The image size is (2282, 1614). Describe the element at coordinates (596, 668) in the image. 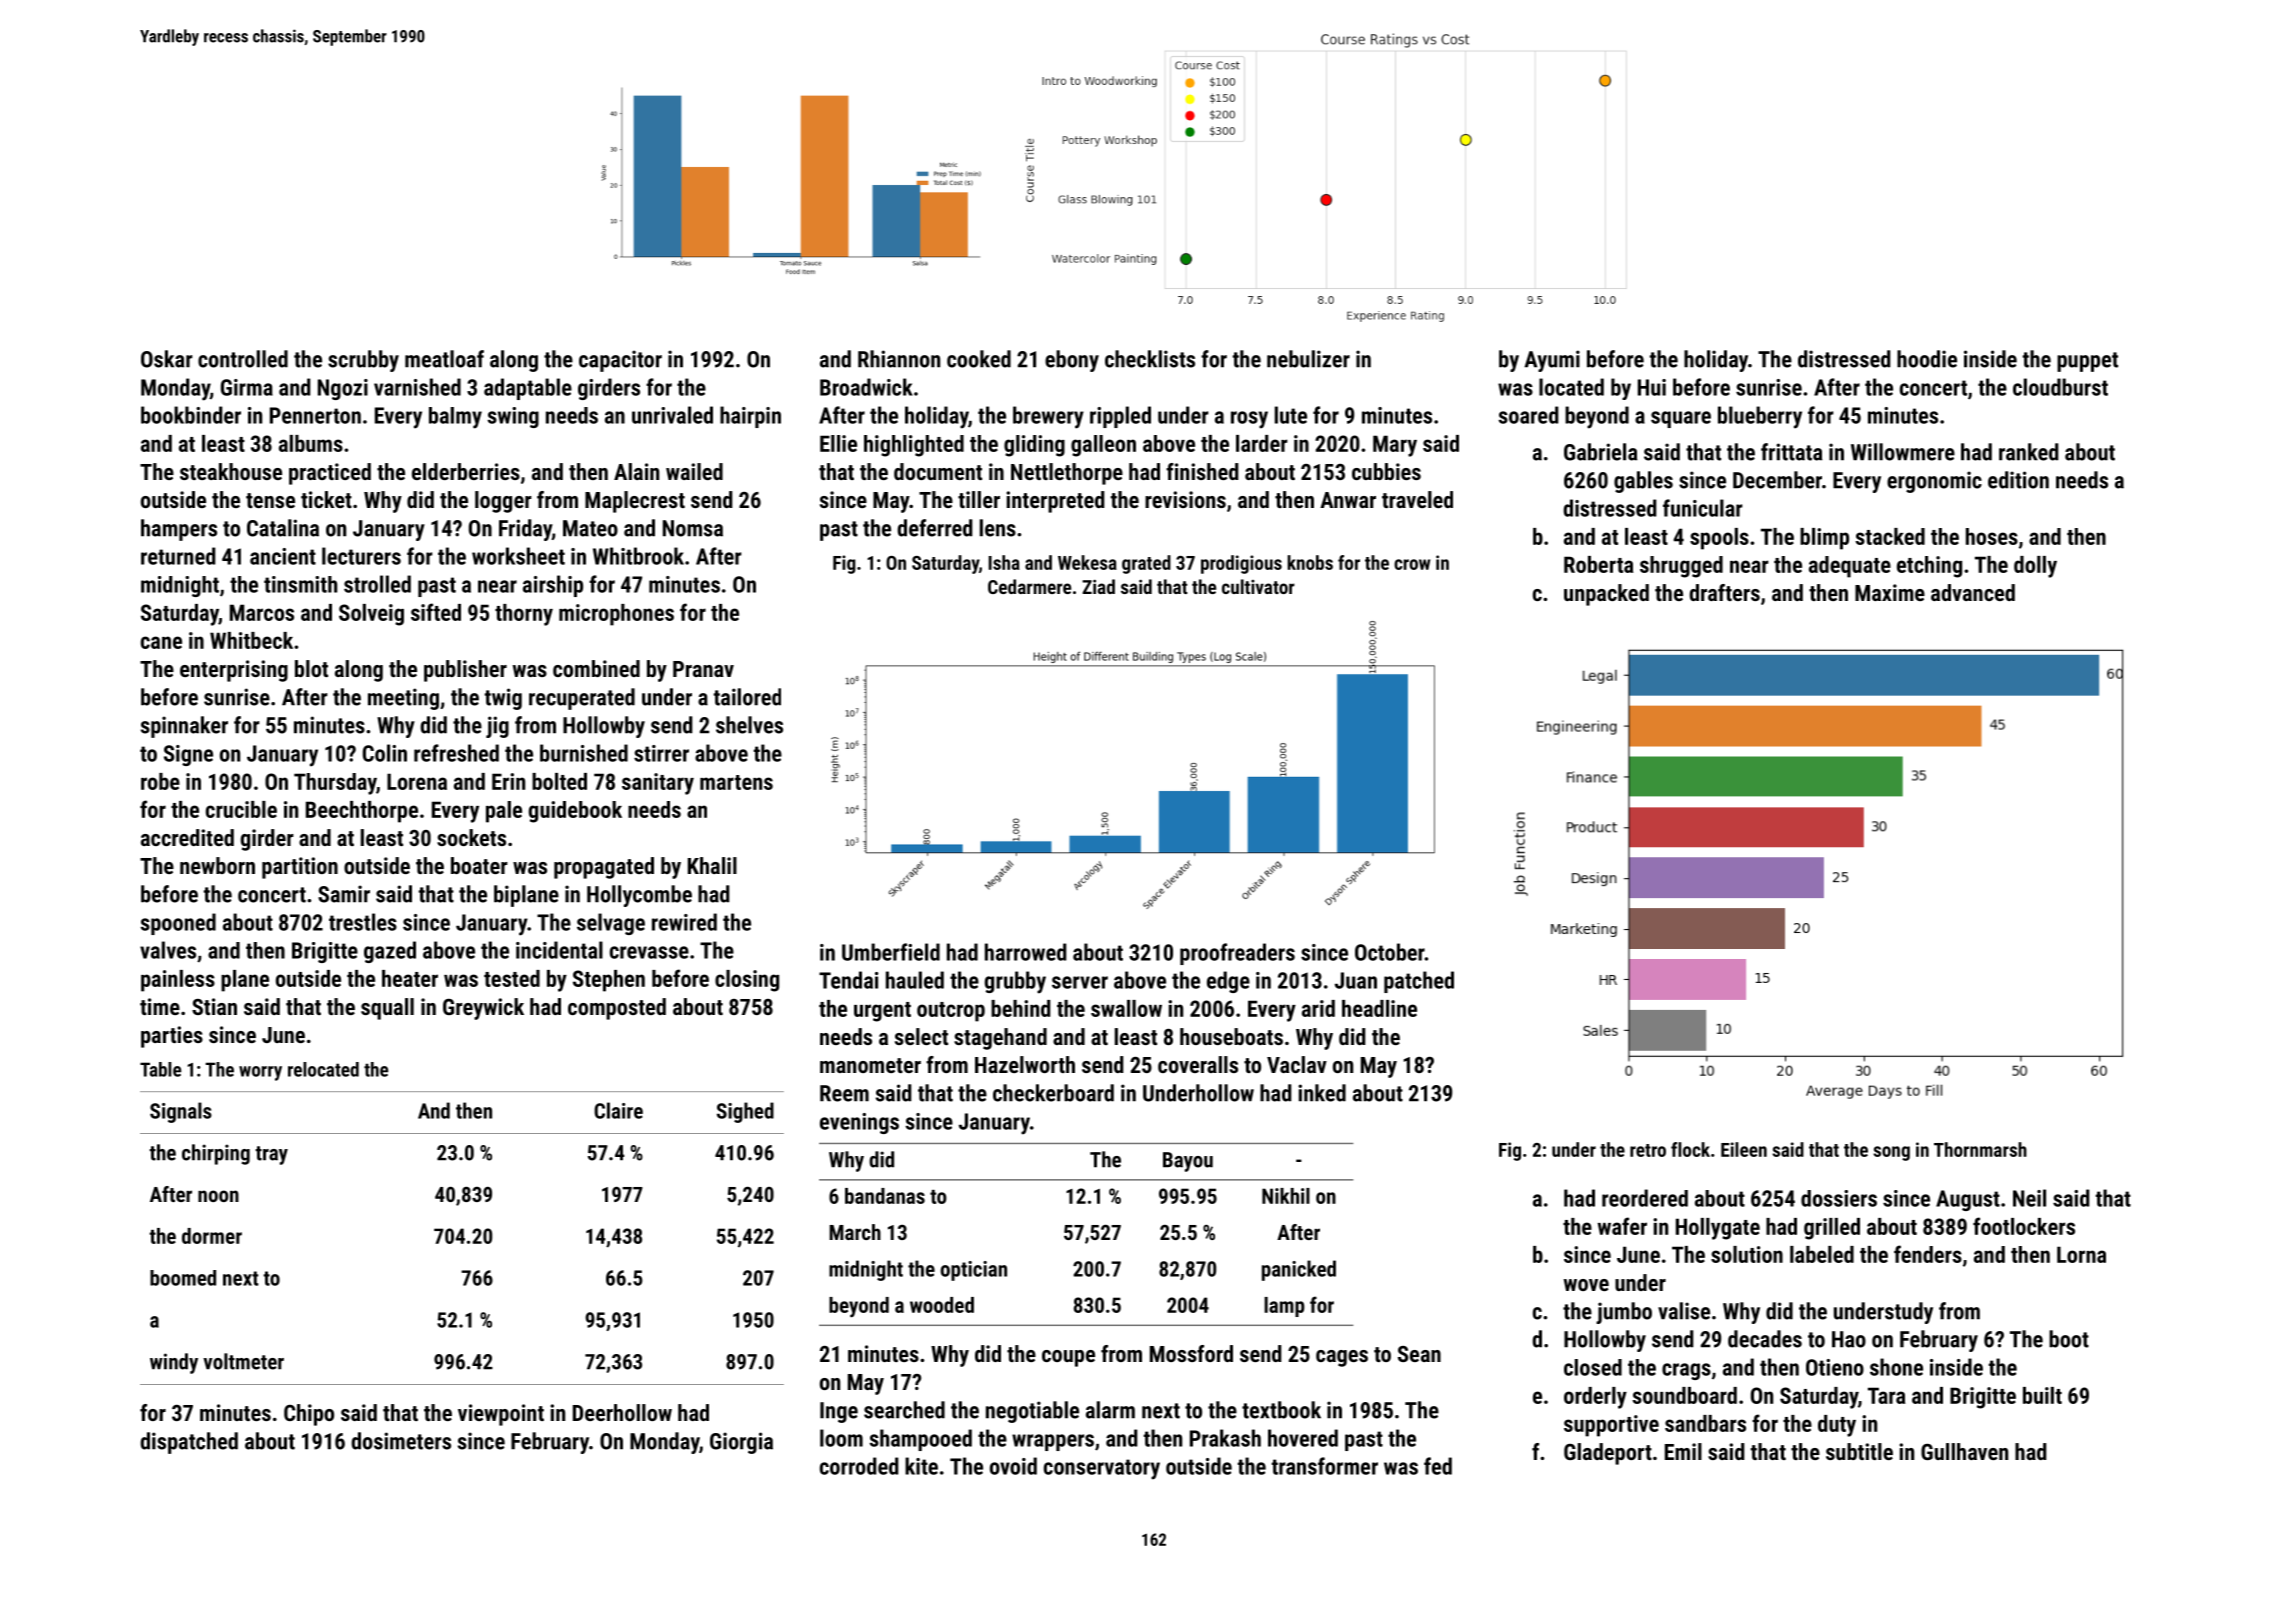

I see `combined` at that location.
